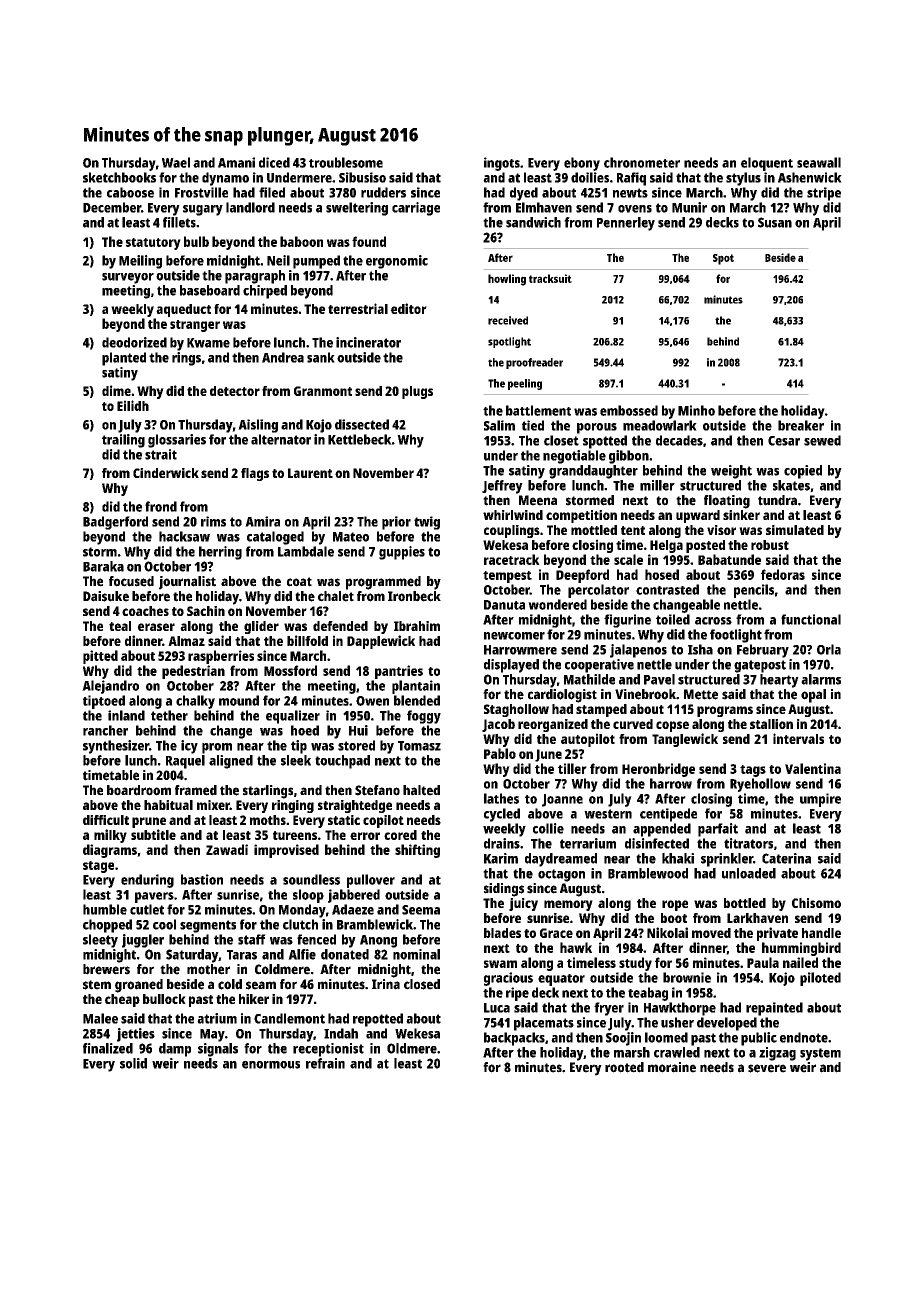  I want to click on solid, so click(133, 1063).
